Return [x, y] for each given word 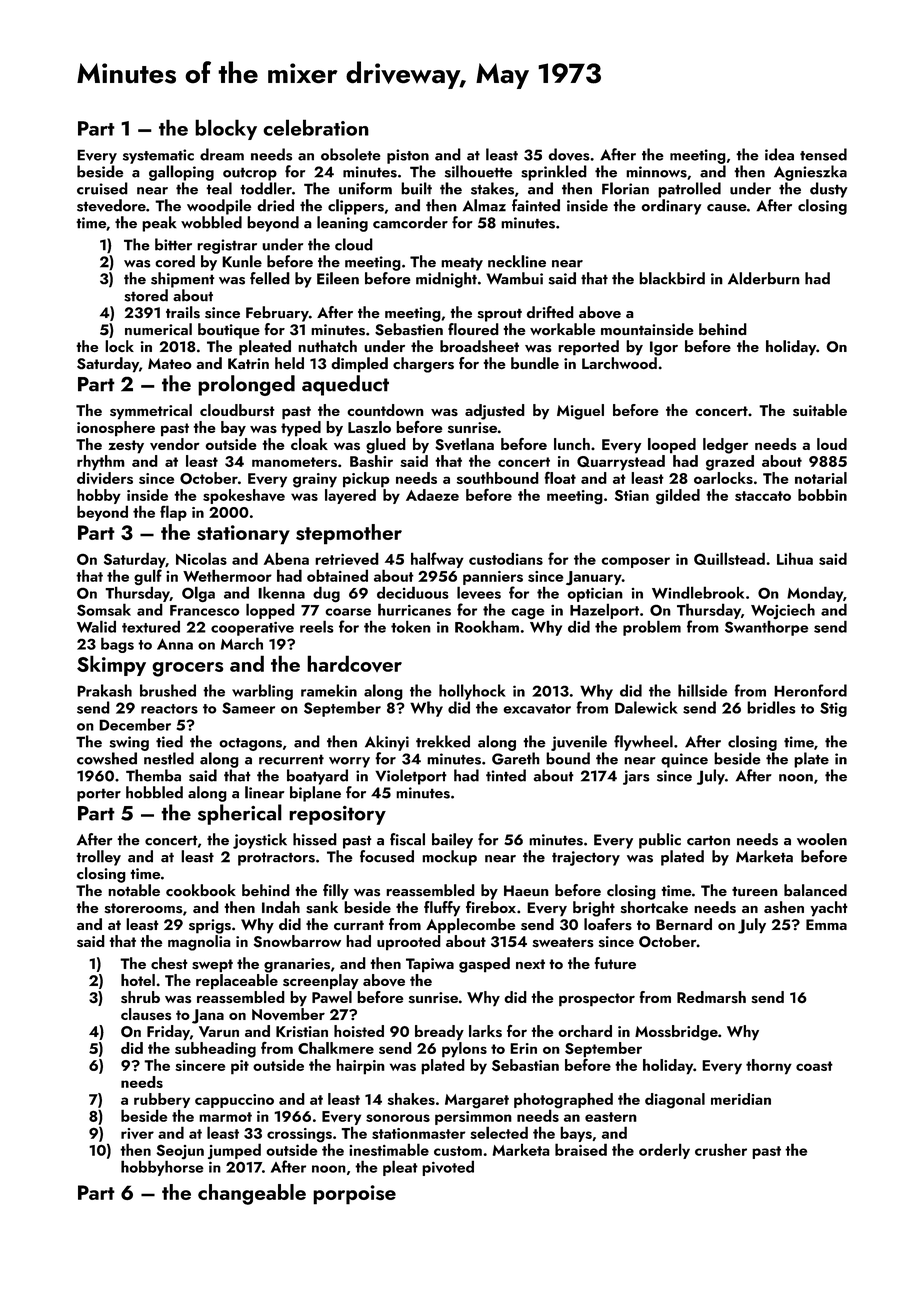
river [137, 1133]
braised [581, 1149]
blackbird [672, 278]
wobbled [211, 222]
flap [173, 513]
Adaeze [432, 495]
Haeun [526, 891]
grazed [730, 463]
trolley [98, 858]
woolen [822, 839]
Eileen [338, 278]
